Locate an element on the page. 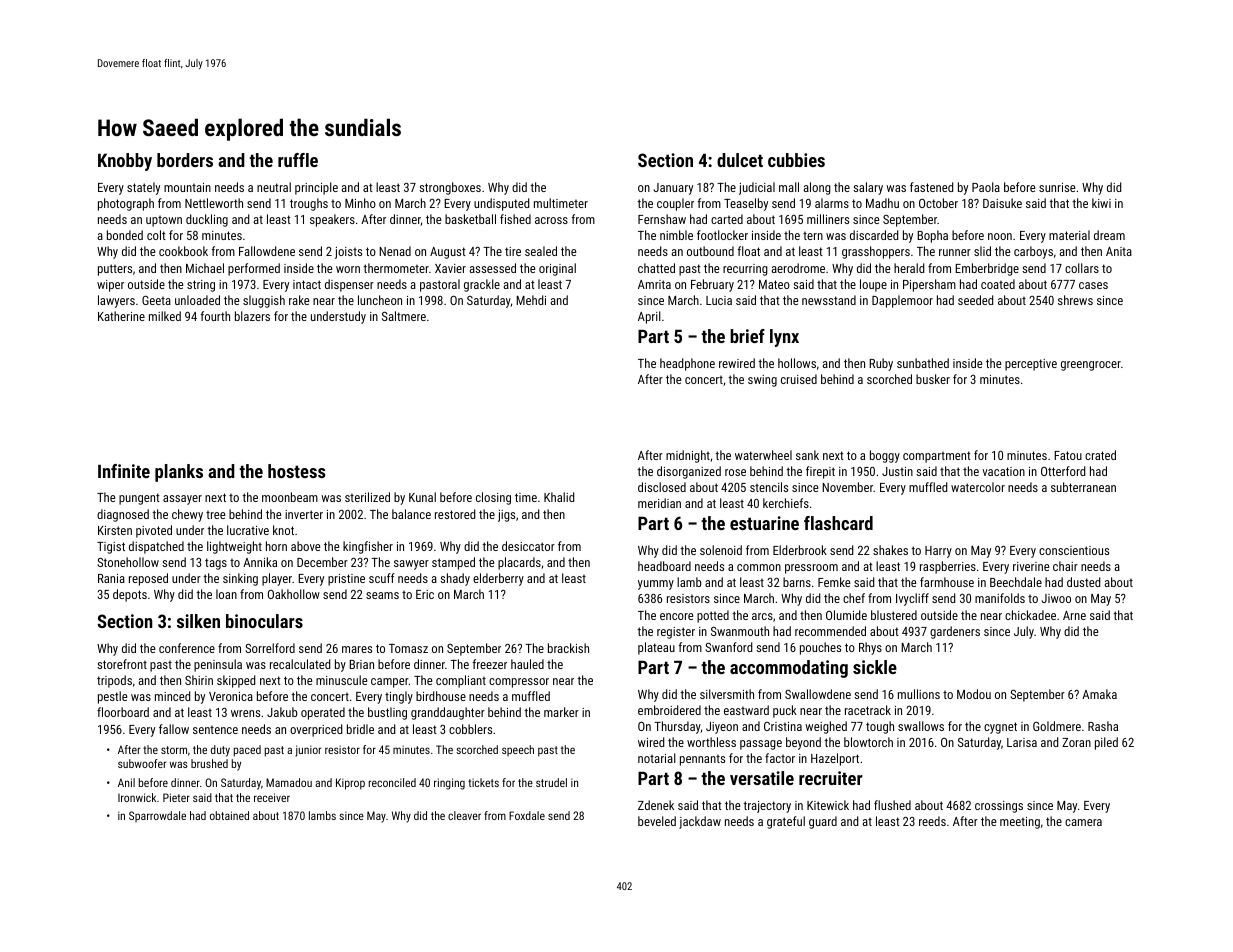  Sparrowdale is located at coordinates (157, 816).
